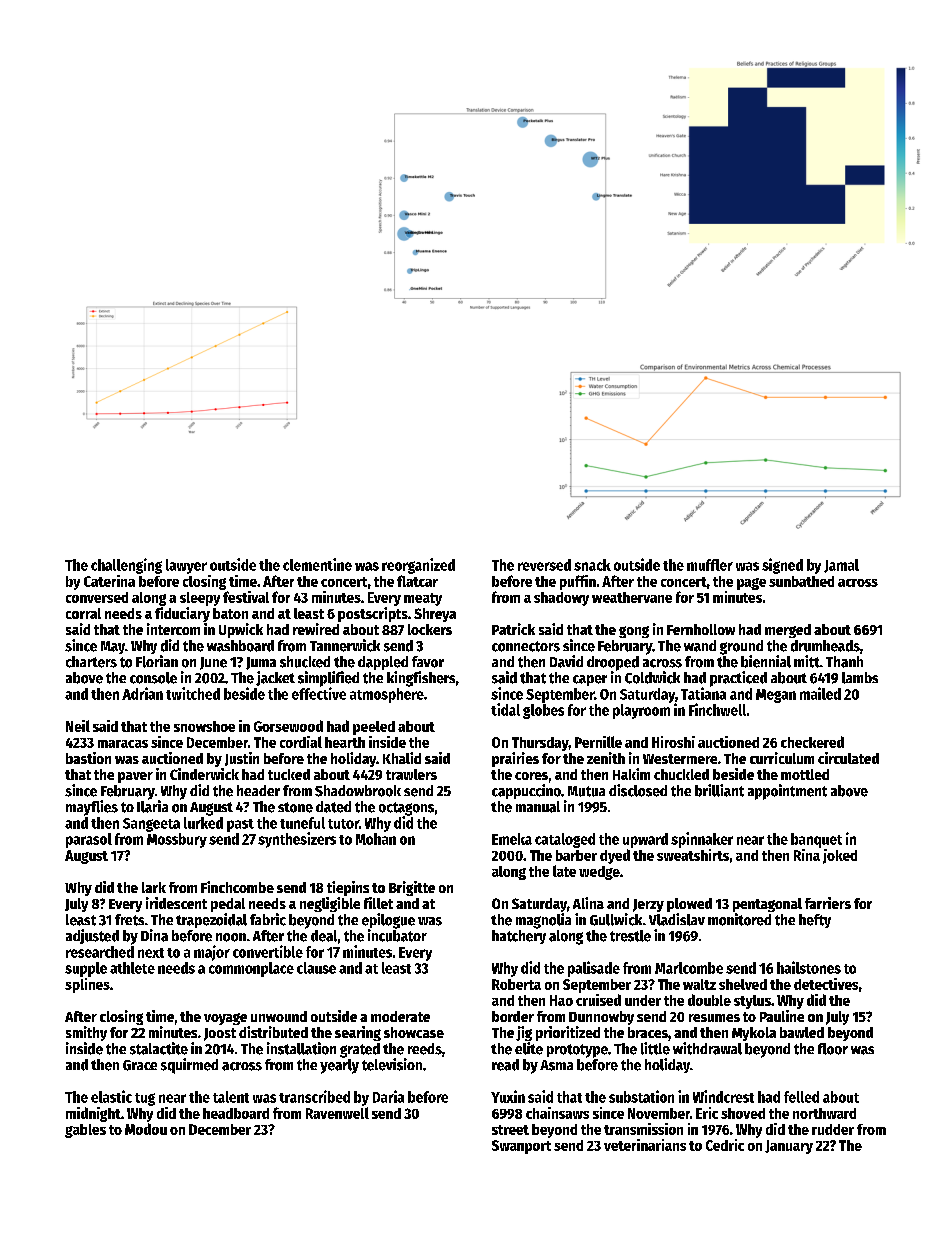 The height and width of the image is (1233, 952). I want to click on Swanport, so click(521, 1147).
